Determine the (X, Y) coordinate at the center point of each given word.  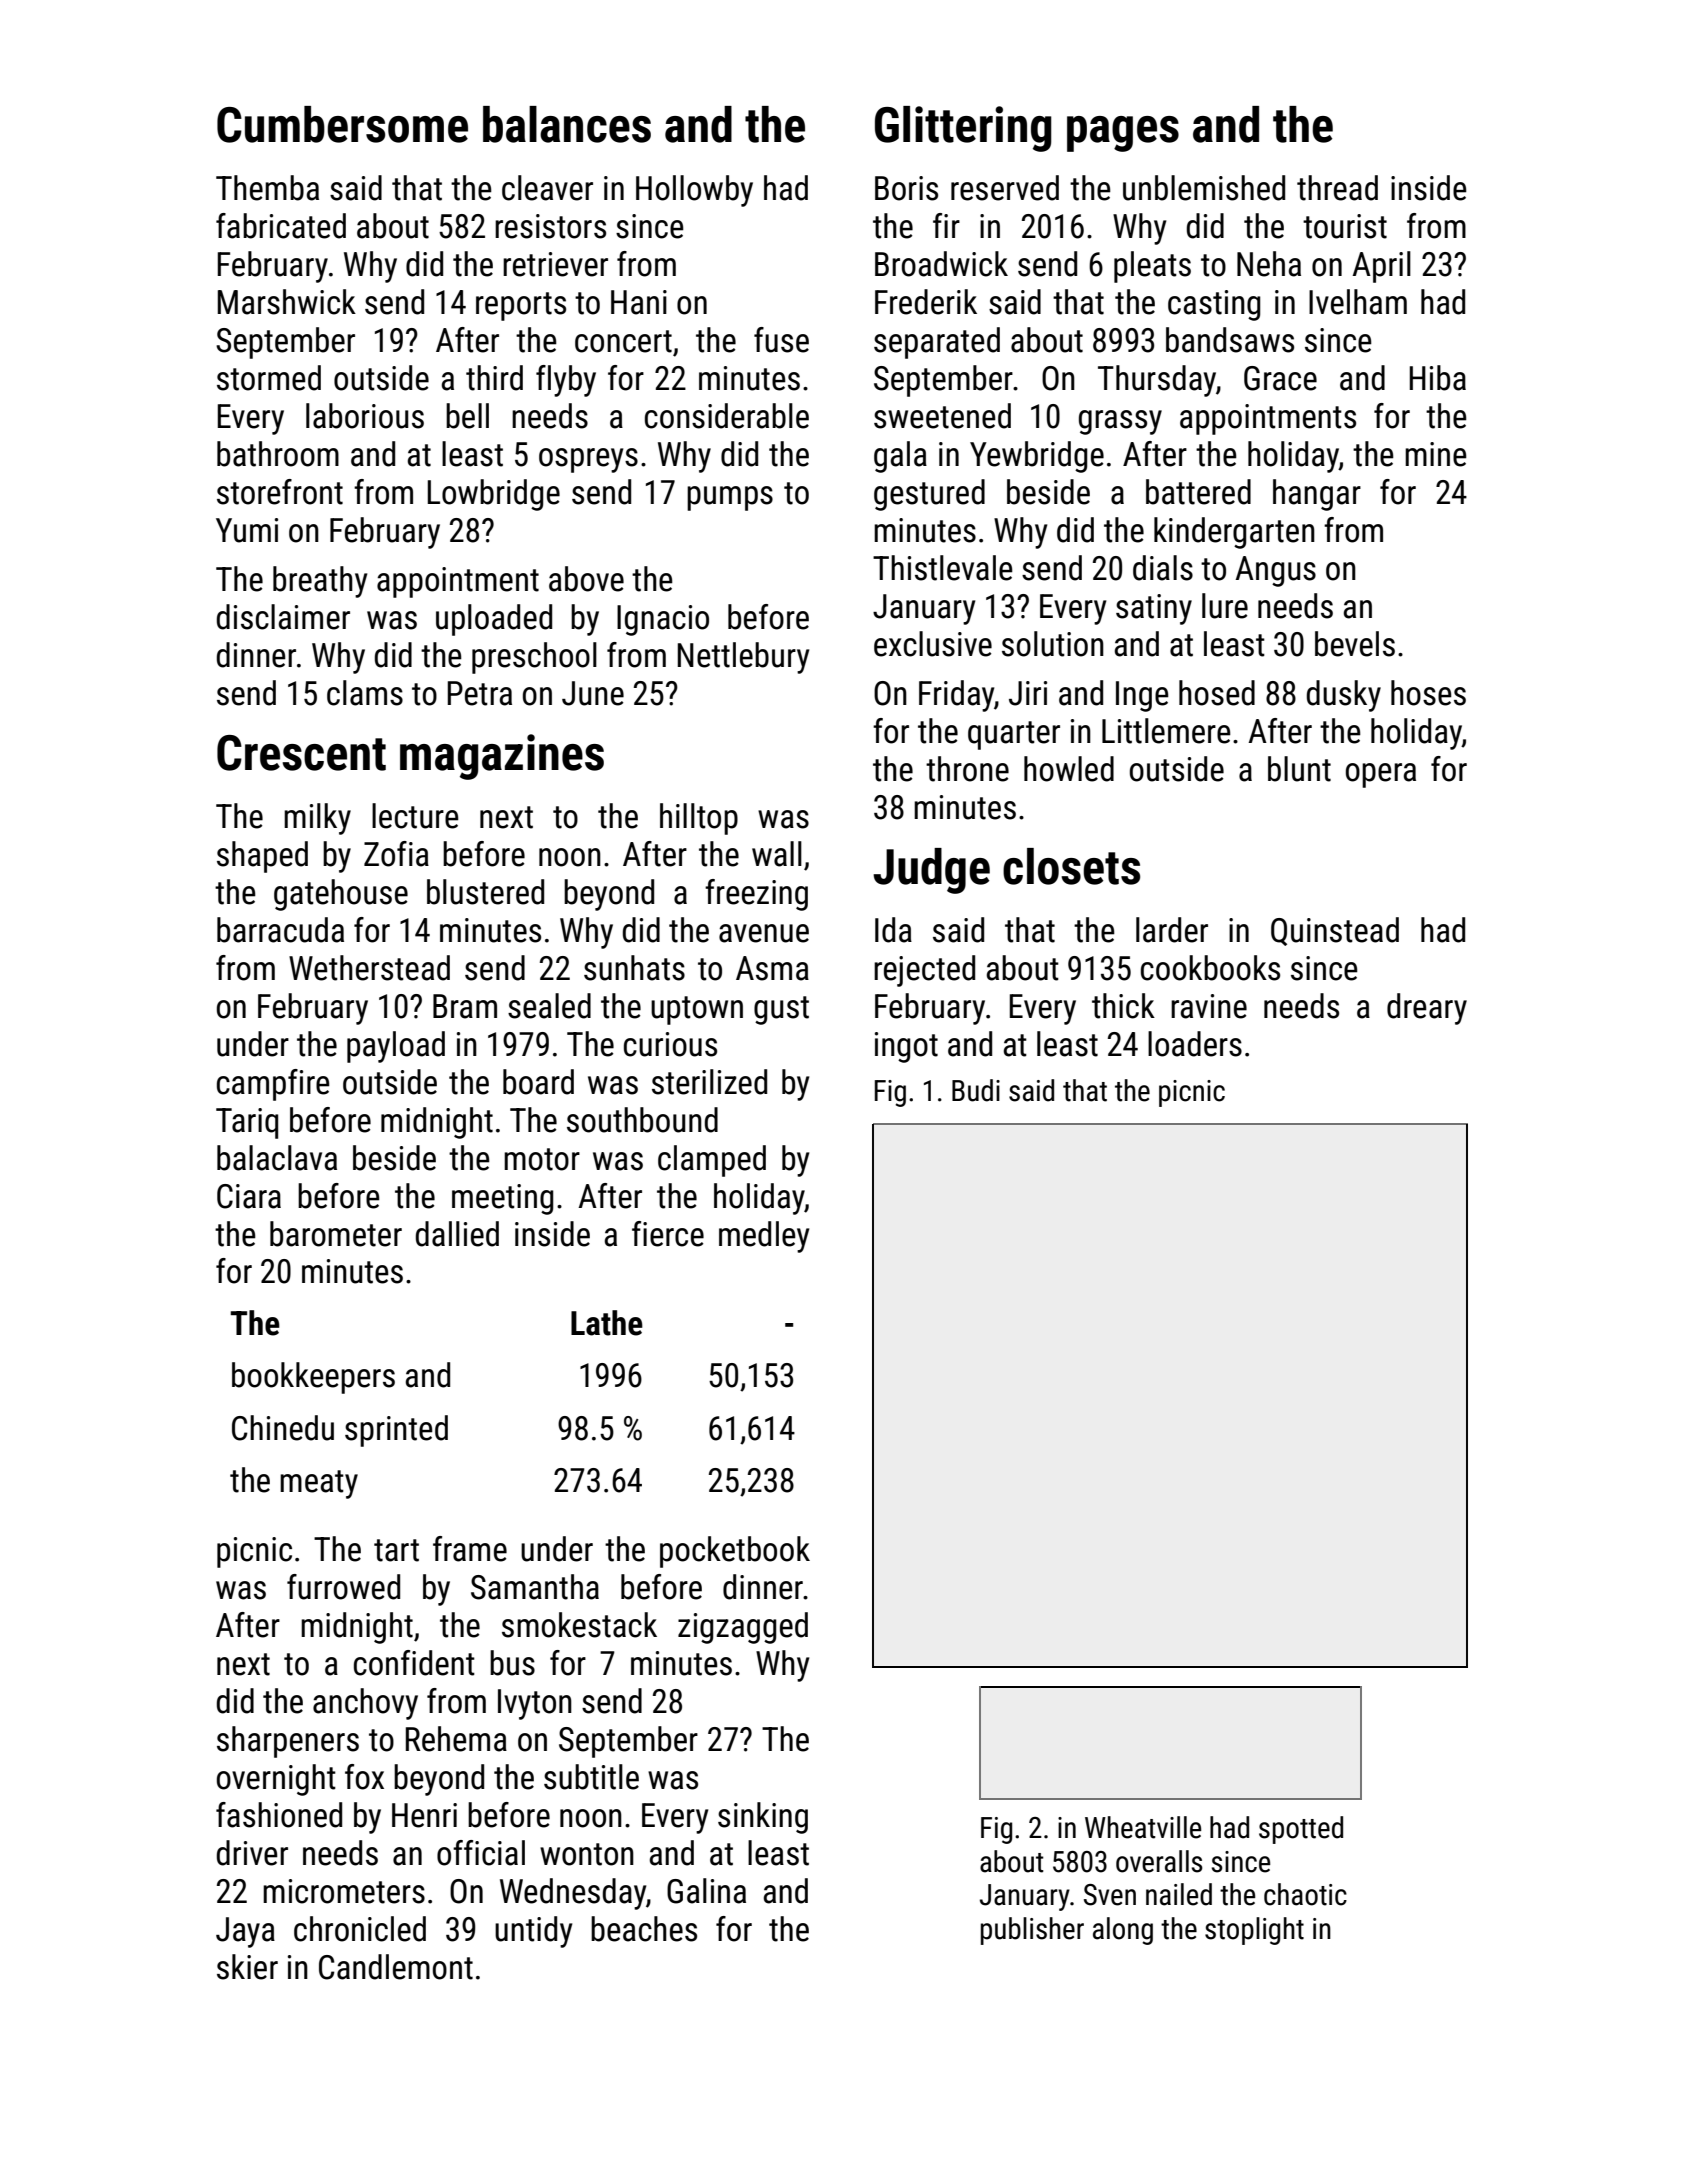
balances (567, 124)
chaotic (1305, 1894)
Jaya (245, 1932)
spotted (1301, 1830)
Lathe (607, 1323)
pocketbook (735, 1552)
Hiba (1438, 378)
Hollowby (694, 191)
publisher (1032, 1931)
